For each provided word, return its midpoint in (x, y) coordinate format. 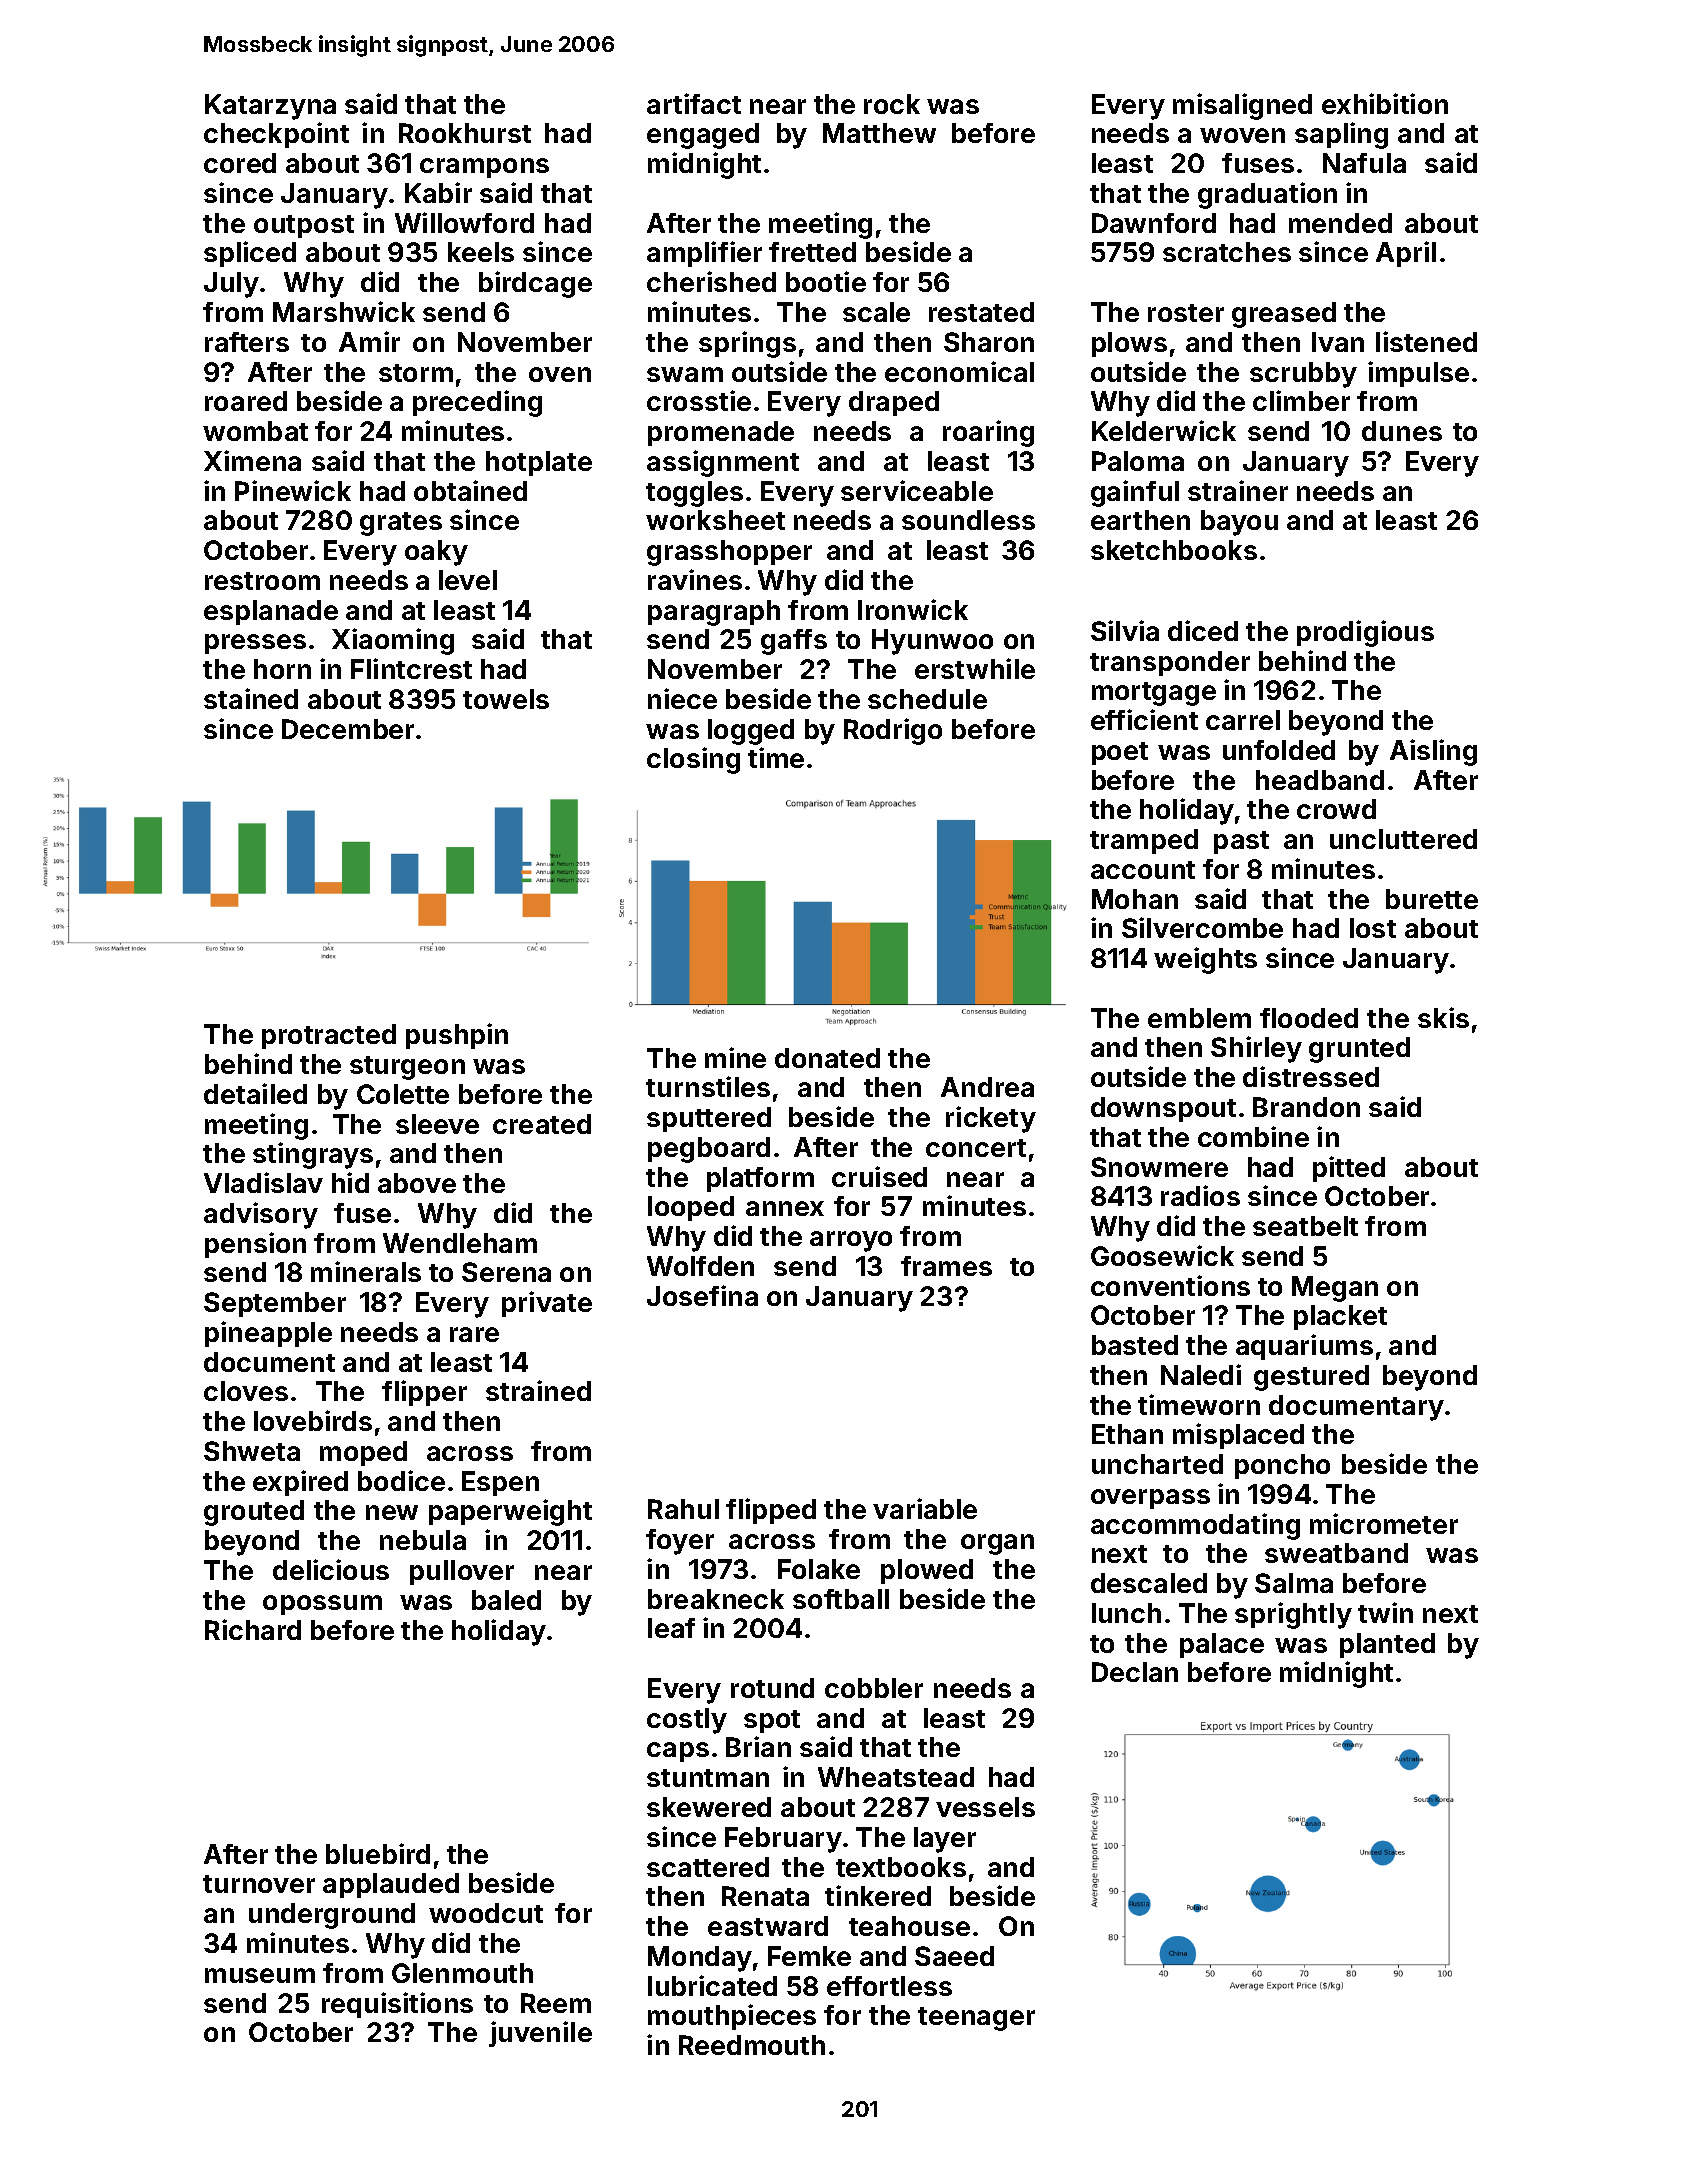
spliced (250, 254)
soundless (968, 520)
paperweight (510, 1512)
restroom (262, 581)
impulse (1418, 374)
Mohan (1135, 899)
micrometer (1384, 1523)
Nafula (1364, 163)
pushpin (457, 1036)
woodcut (486, 1913)
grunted (1359, 1050)
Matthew (879, 133)
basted (1135, 1345)
